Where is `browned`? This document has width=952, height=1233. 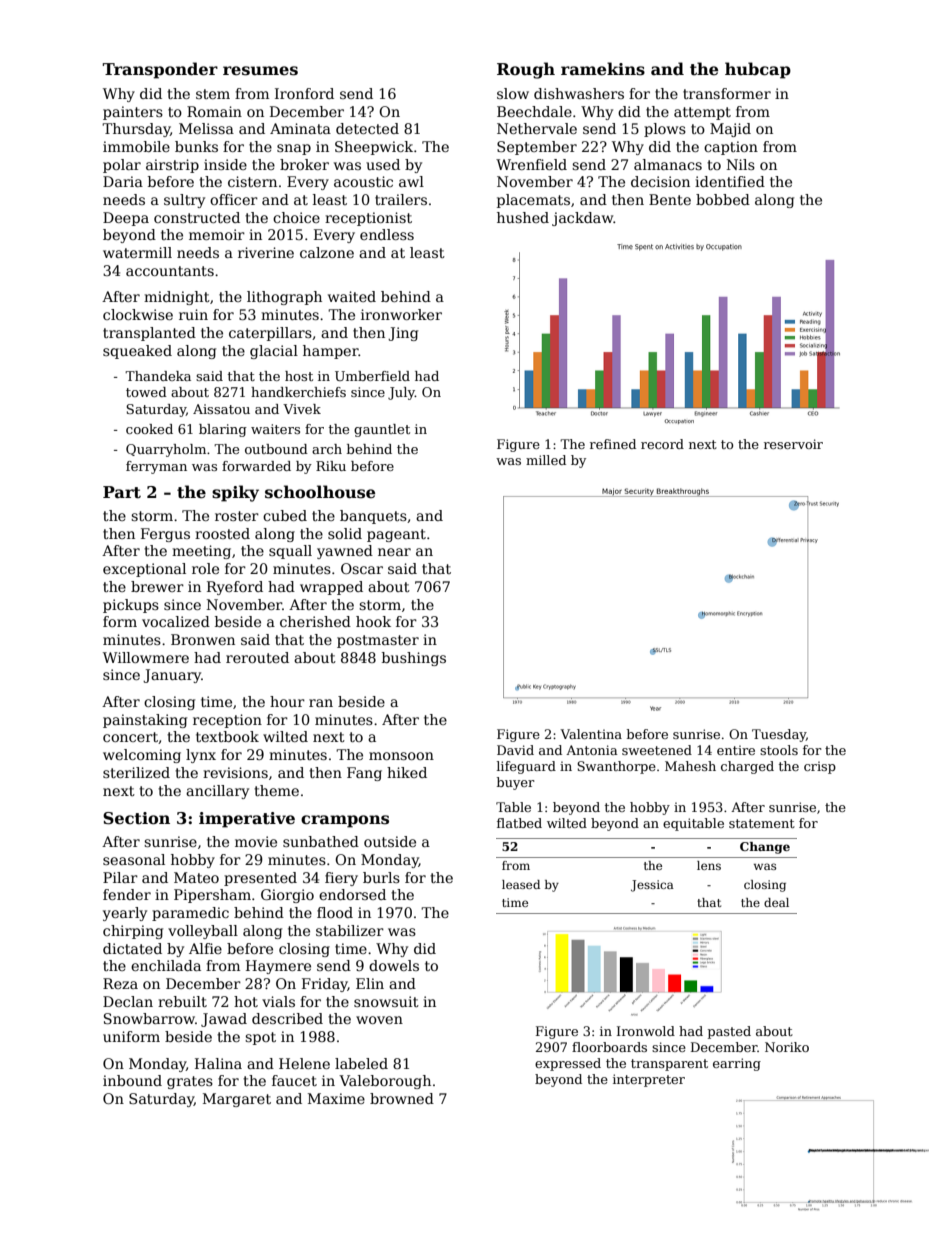
browned is located at coordinates (402, 1098).
